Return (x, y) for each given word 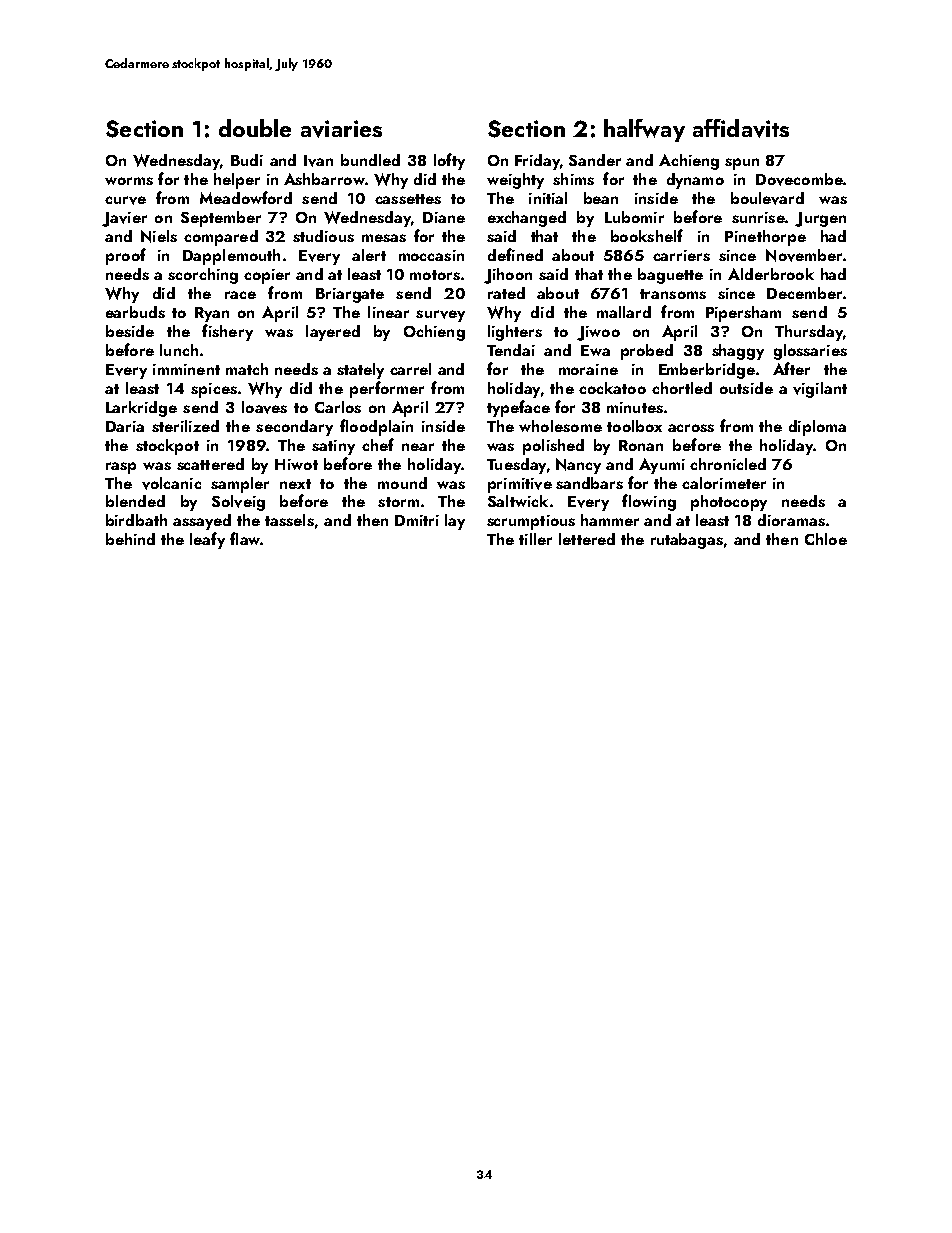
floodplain (376, 427)
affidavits (741, 128)
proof (126, 256)
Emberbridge (707, 371)
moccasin (431, 255)
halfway (644, 130)
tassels (289, 520)
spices (214, 390)
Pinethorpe (765, 238)
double (255, 128)
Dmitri (417, 520)
